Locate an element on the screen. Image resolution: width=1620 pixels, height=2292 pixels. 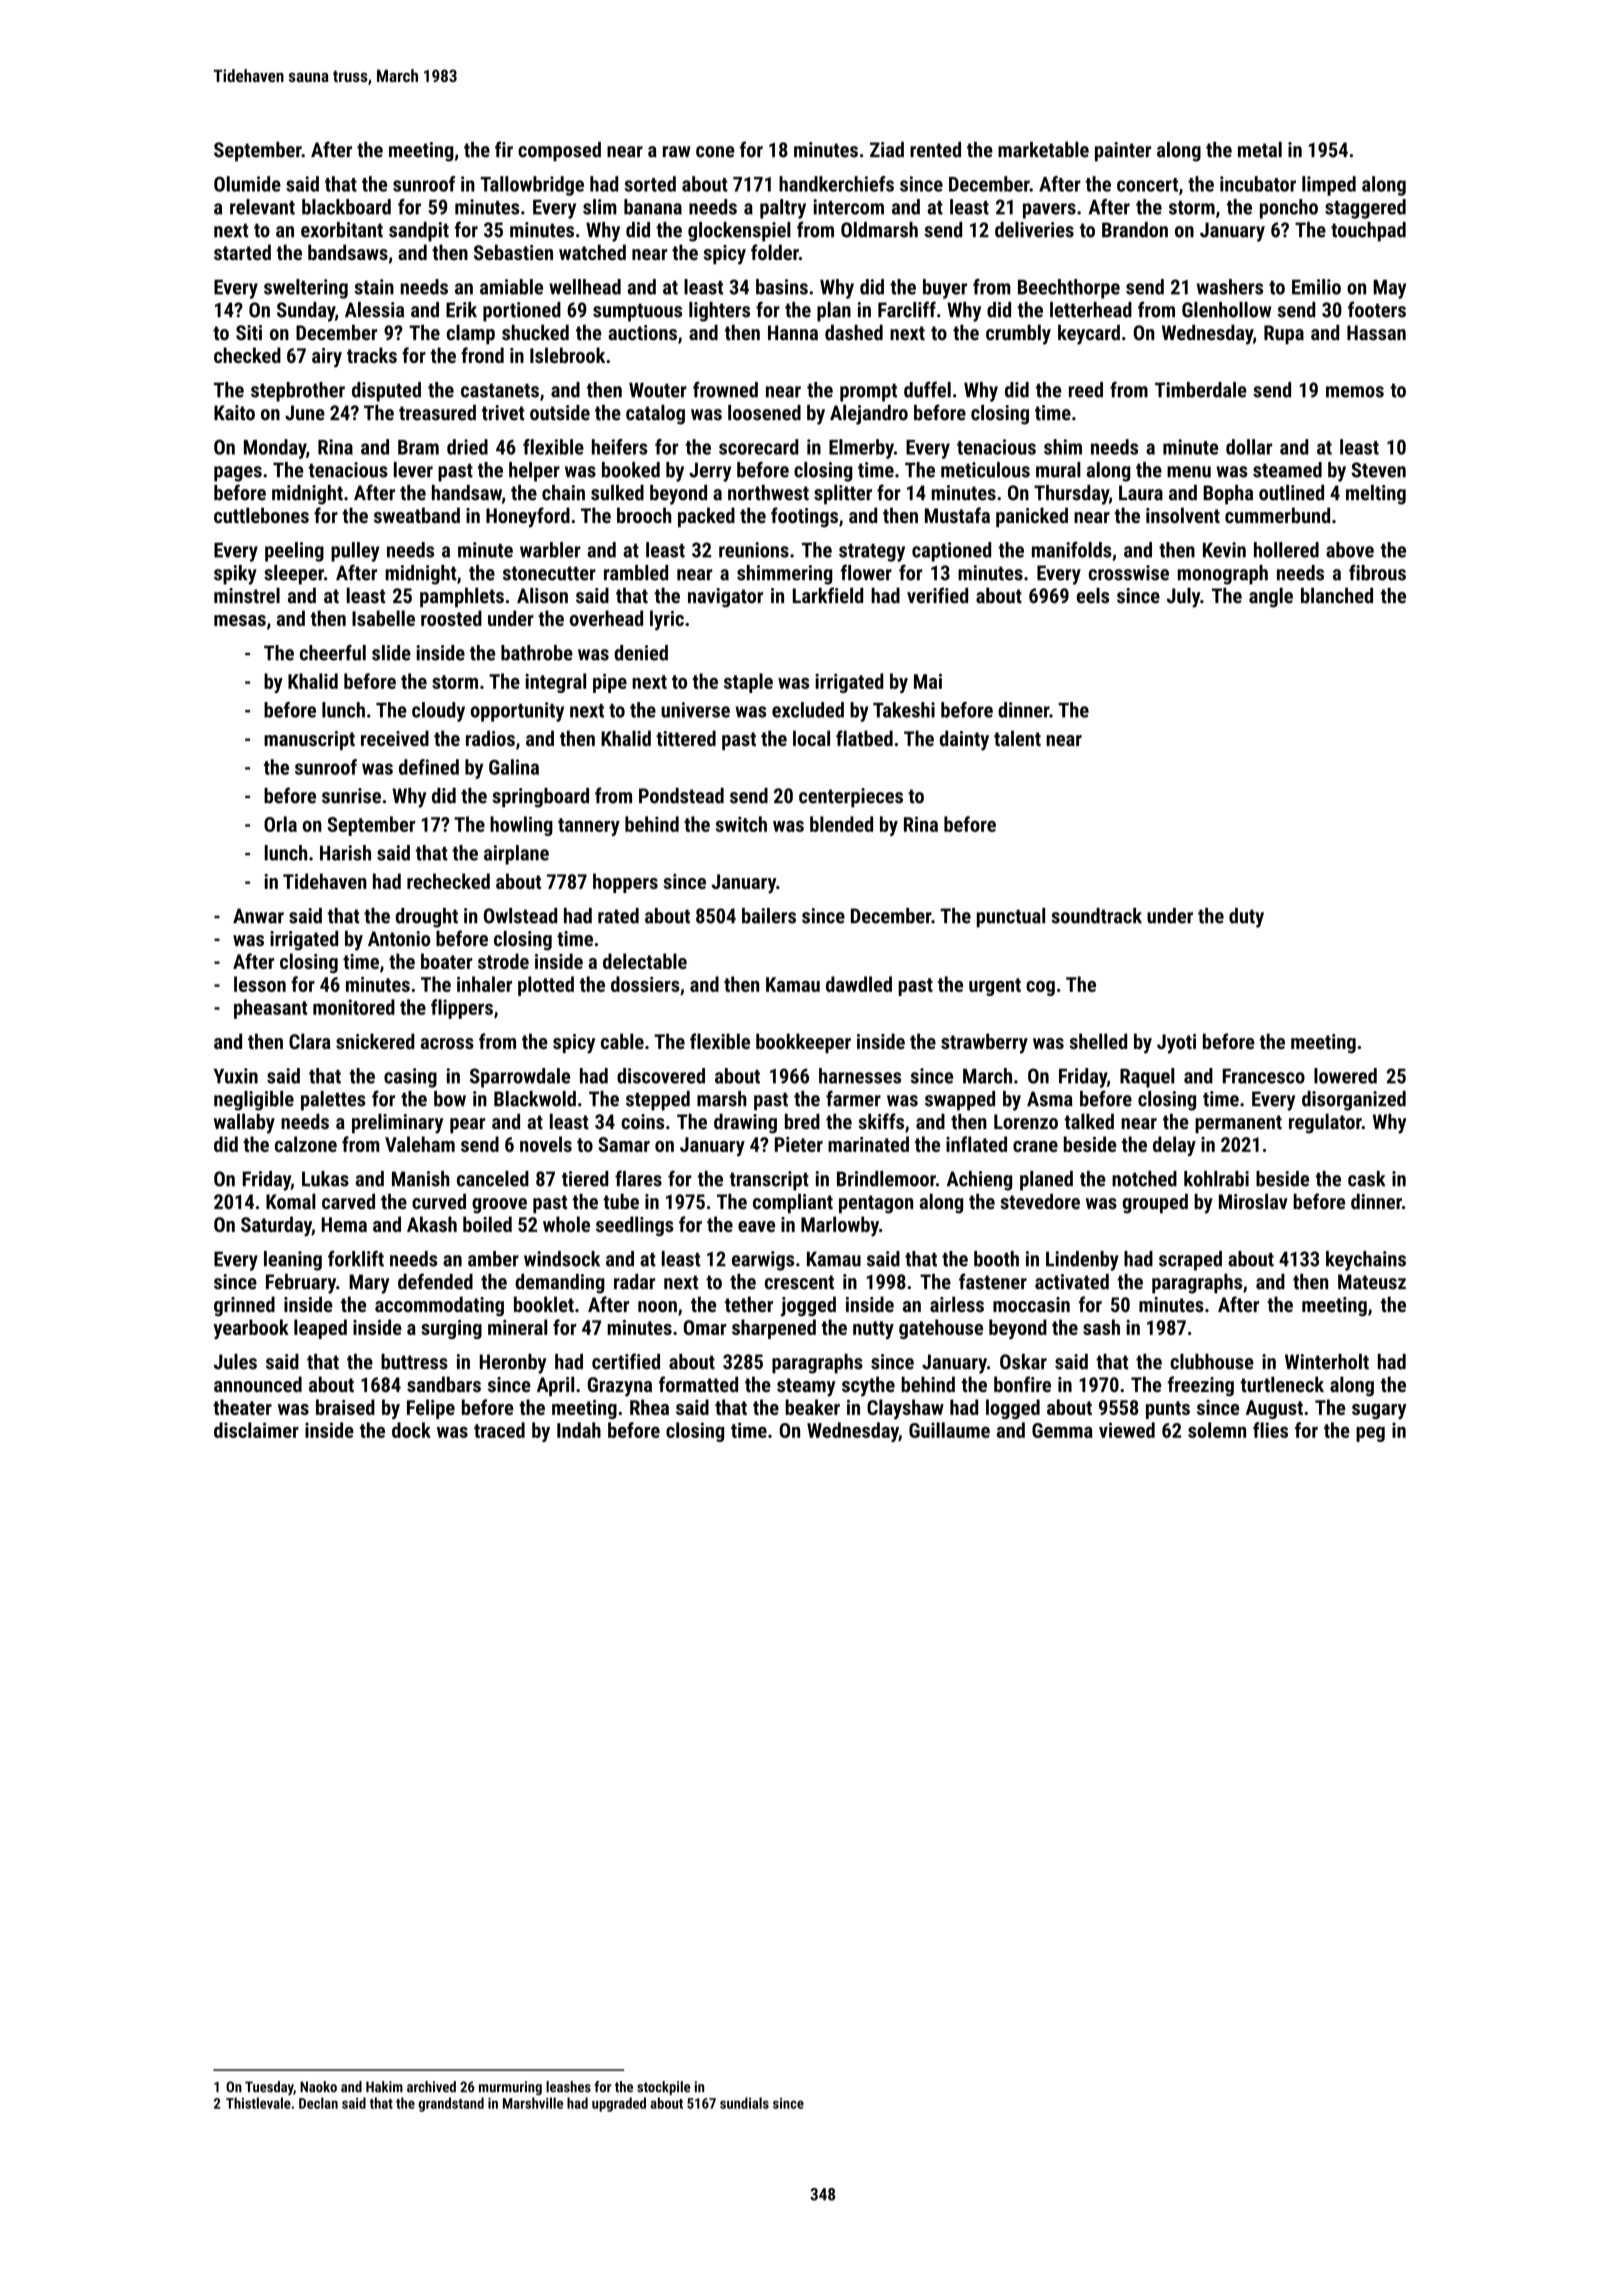
Monday is located at coordinates (275, 449).
